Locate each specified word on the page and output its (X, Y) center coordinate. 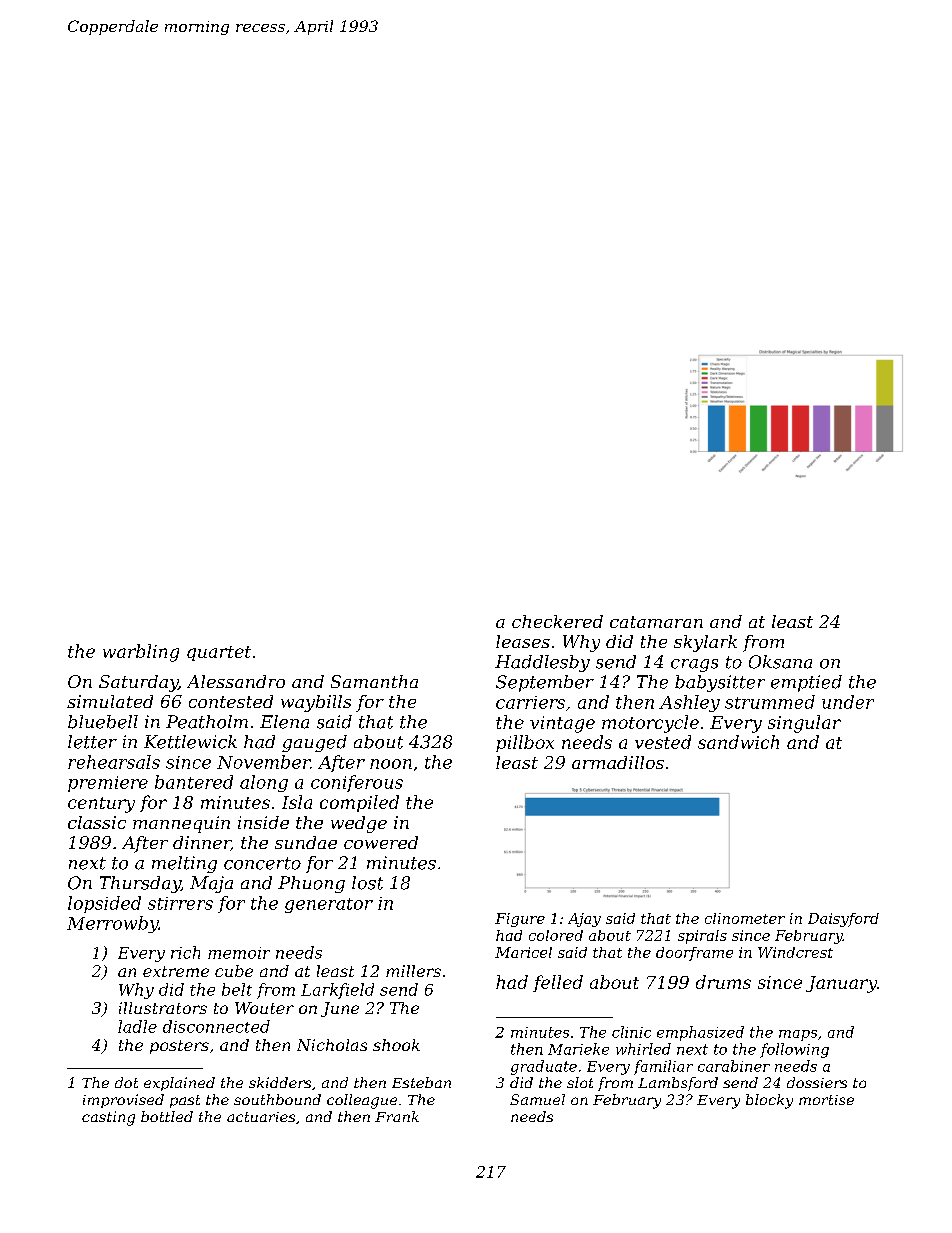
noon (391, 764)
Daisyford (843, 920)
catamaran (656, 622)
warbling (141, 653)
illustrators (163, 1008)
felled (558, 983)
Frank (397, 1116)
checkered (557, 621)
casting (108, 1118)
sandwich (738, 742)
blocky (769, 1101)
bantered (194, 782)
